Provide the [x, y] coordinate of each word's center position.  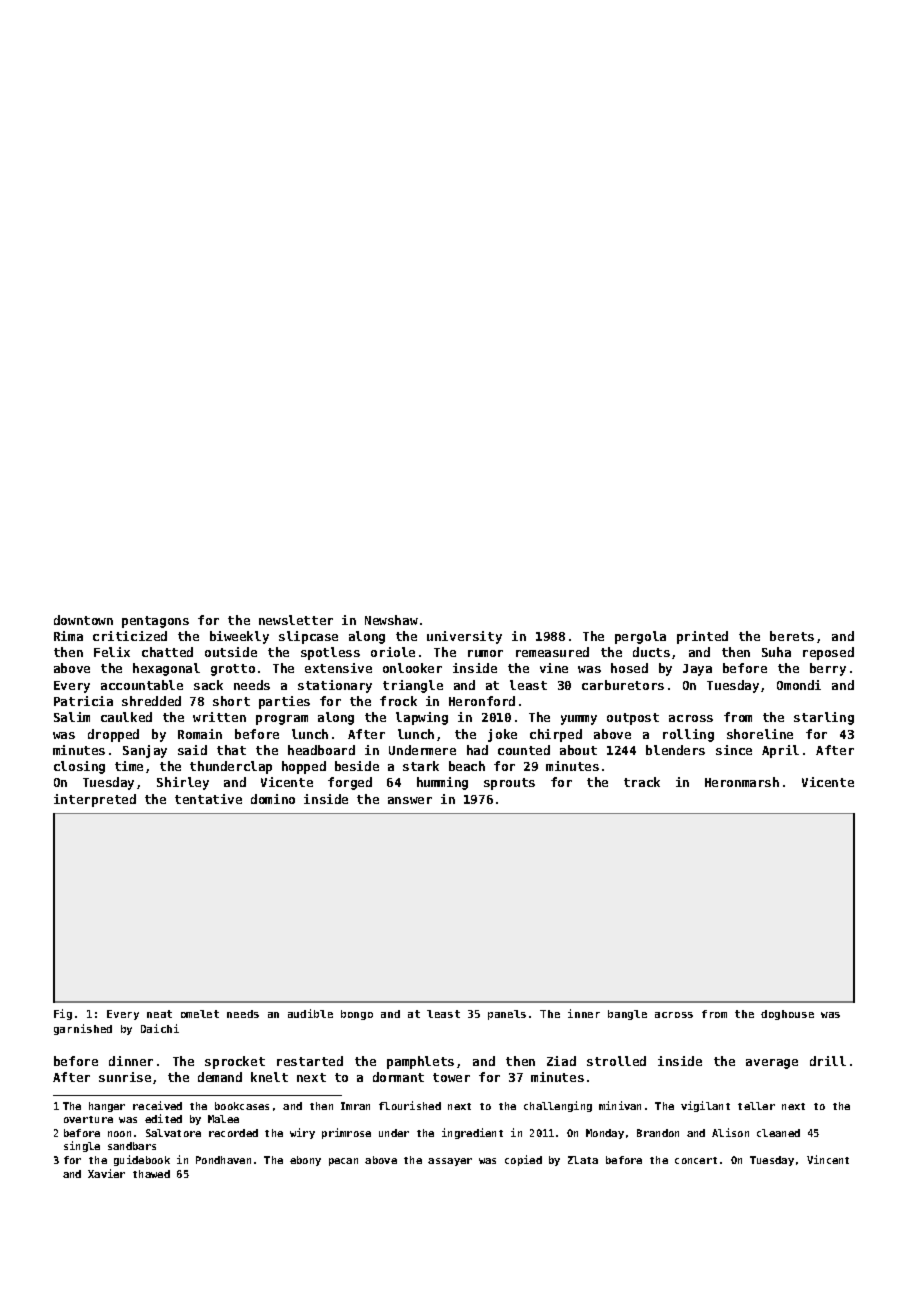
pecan [343, 1162]
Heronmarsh [742, 782]
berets [792, 636]
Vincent [828, 1159]
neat [159, 1014]
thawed [151, 1174]
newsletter [296, 620]
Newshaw [391, 620]
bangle [627, 1015]
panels [507, 1015]
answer [410, 800]
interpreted [95, 800]
